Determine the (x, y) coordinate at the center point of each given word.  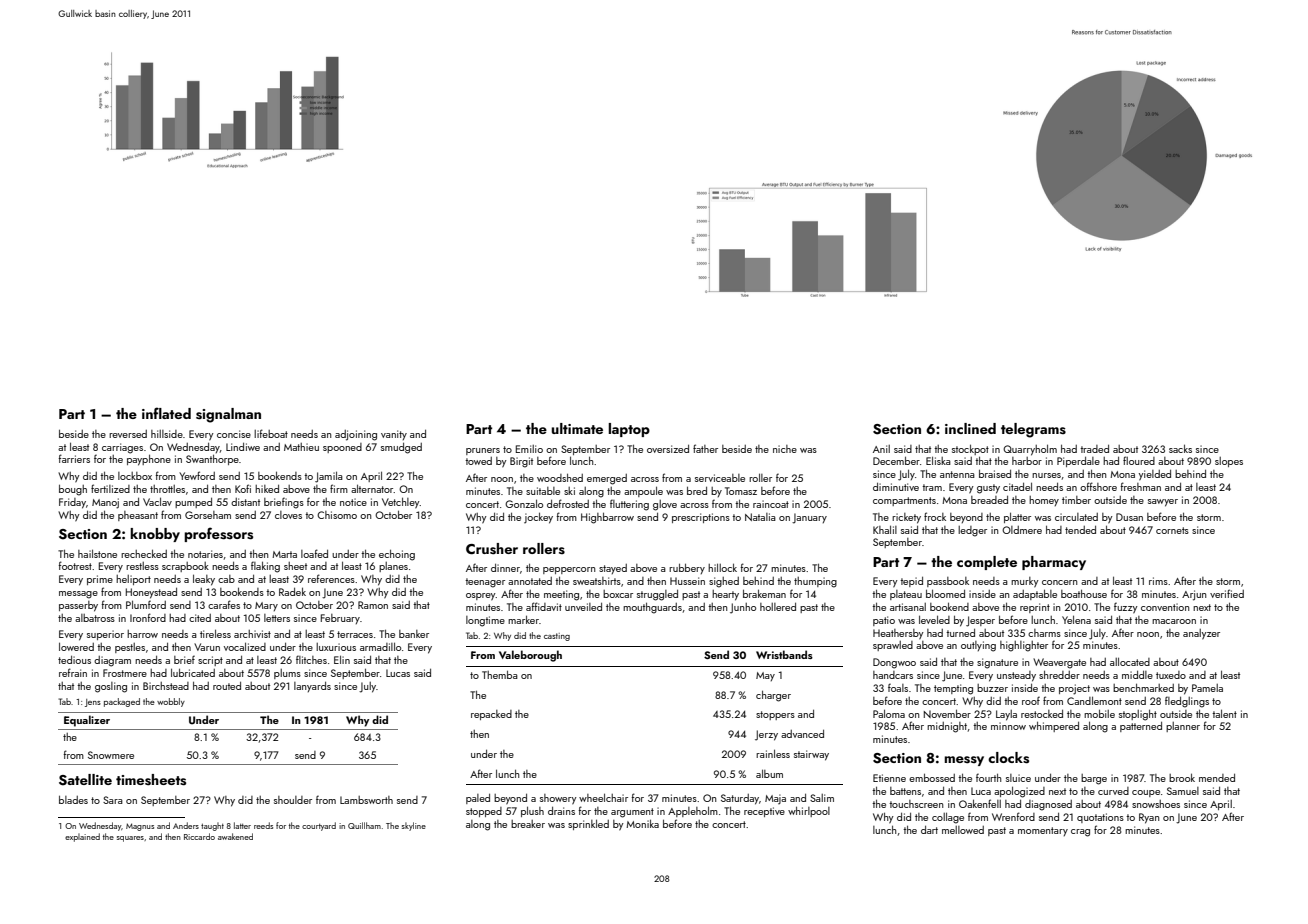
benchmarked (1143, 688)
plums (287, 674)
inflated (166, 413)
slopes (1229, 462)
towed (478, 461)
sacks (1180, 448)
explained (82, 837)
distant (245, 502)
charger (773, 696)
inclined (970, 428)
